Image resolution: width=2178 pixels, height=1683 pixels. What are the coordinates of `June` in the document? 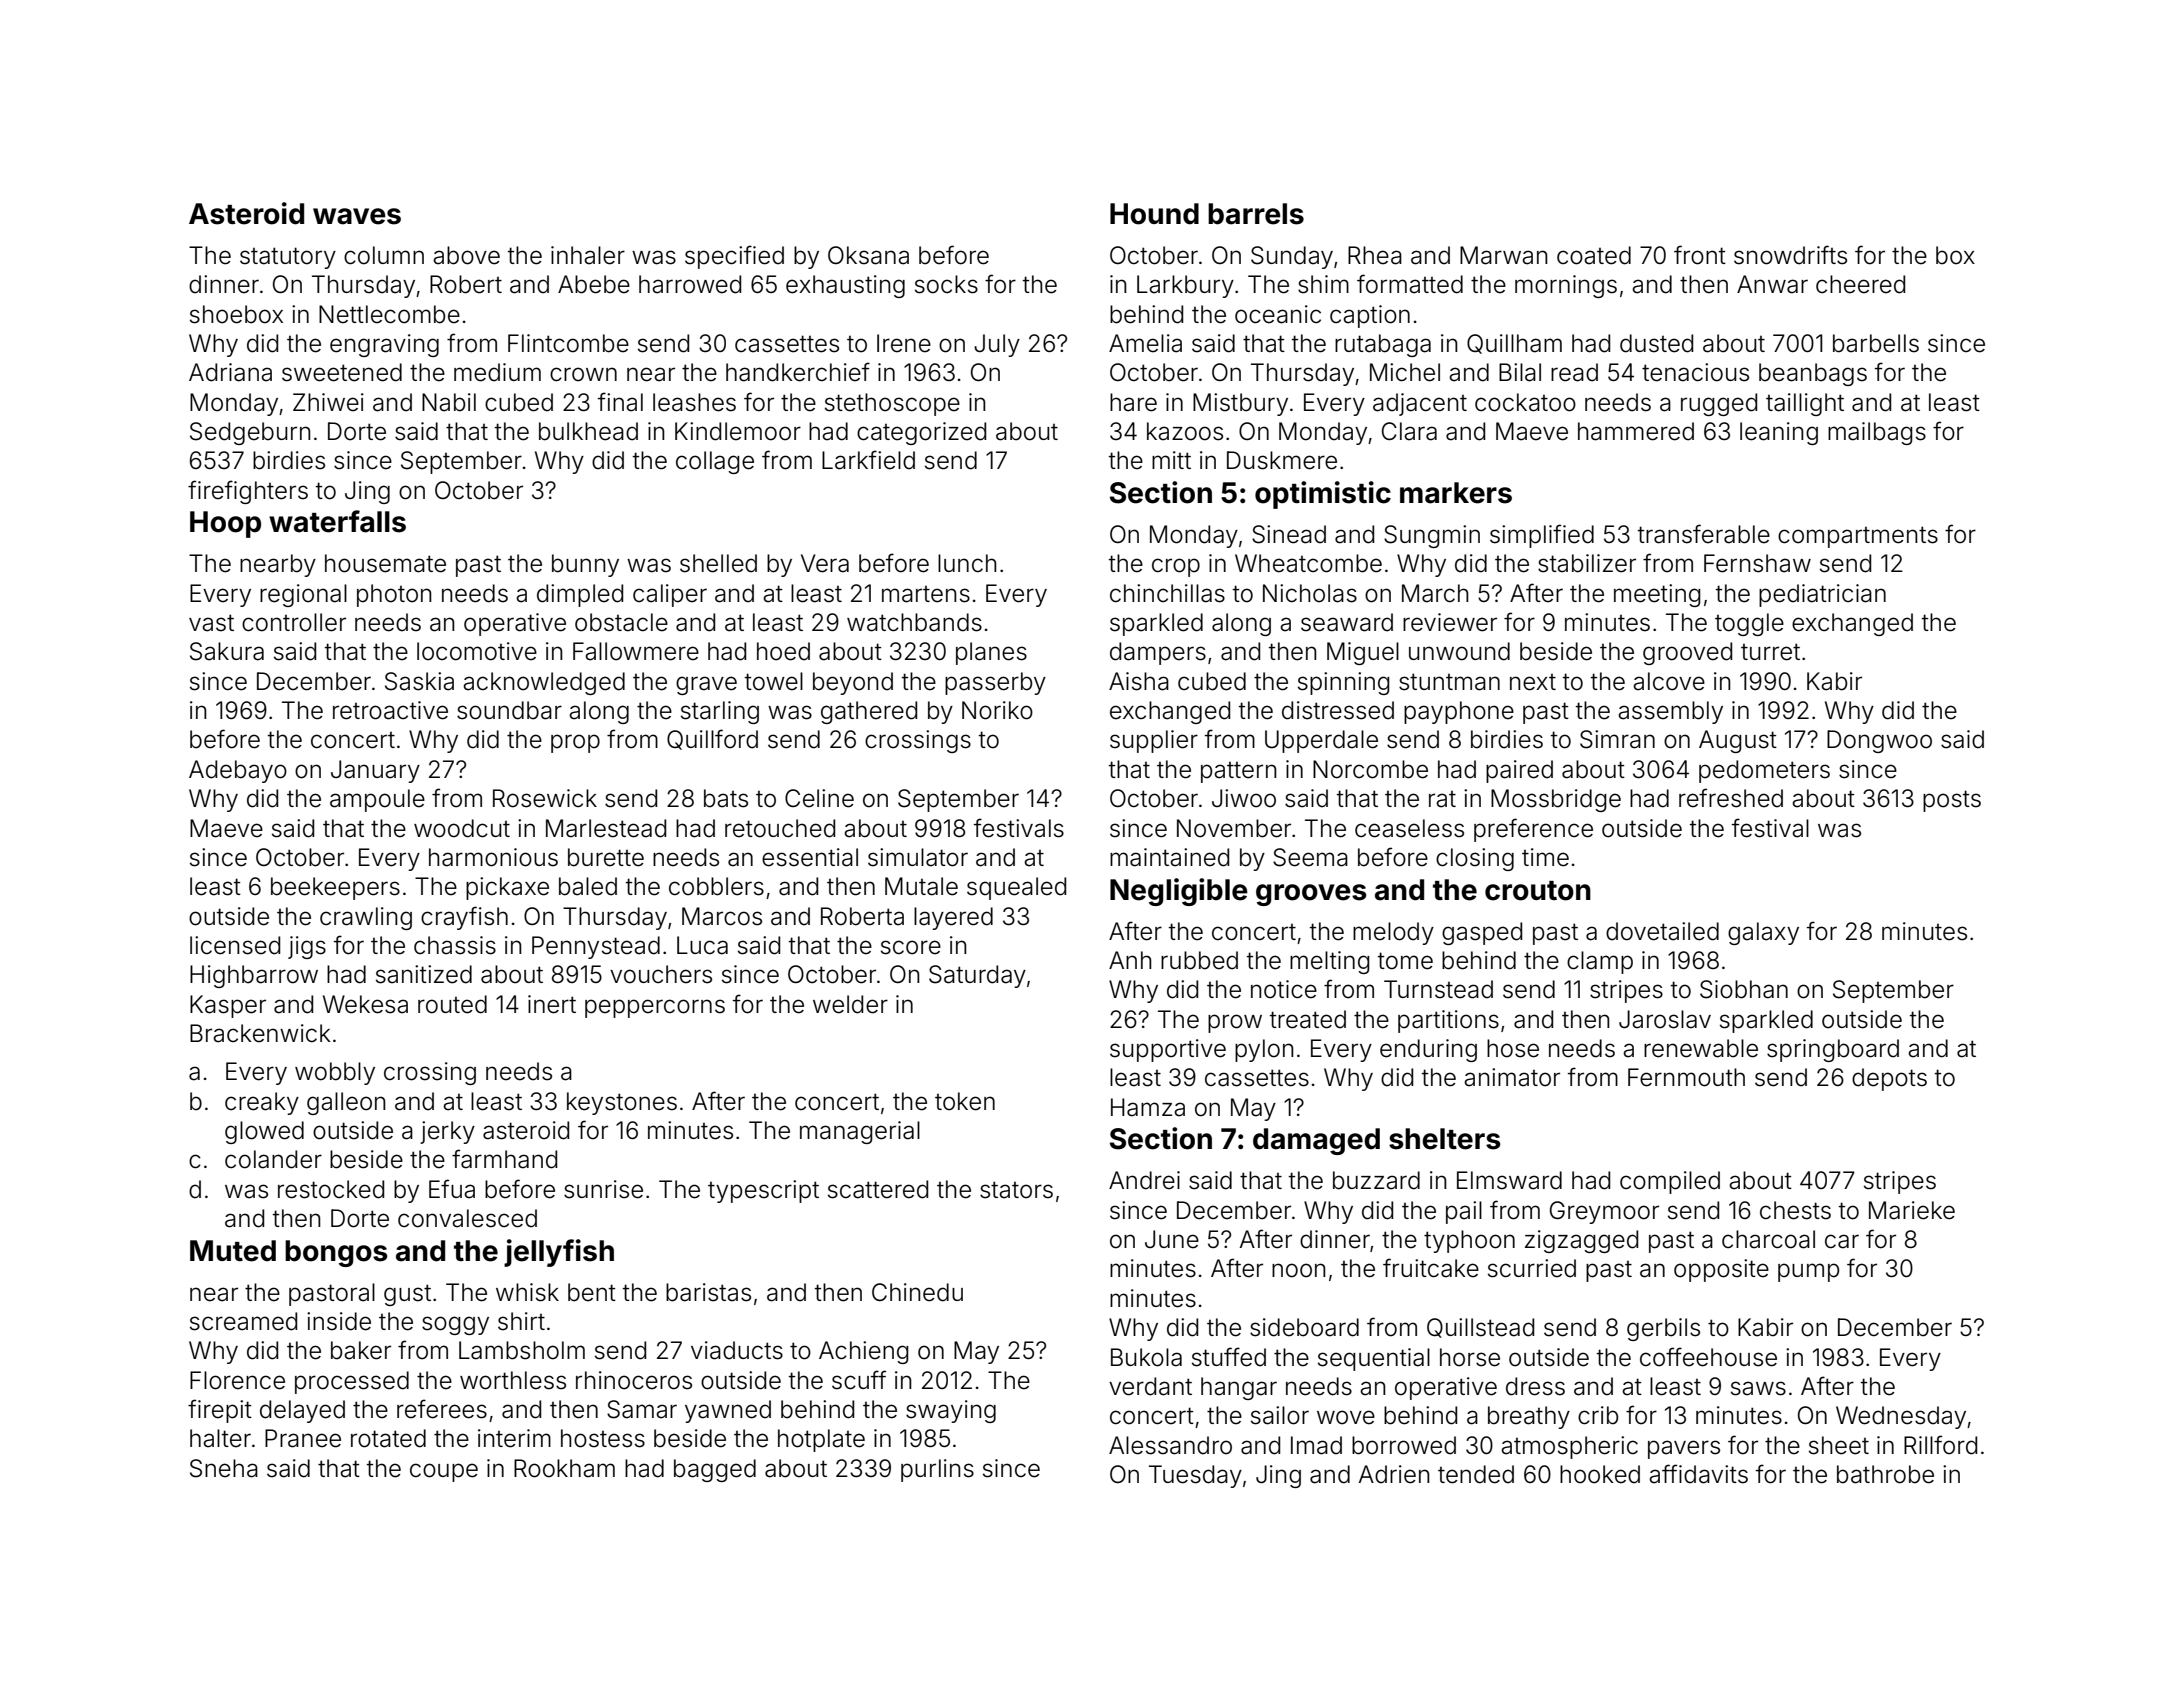 It's located at (1172, 1239).
